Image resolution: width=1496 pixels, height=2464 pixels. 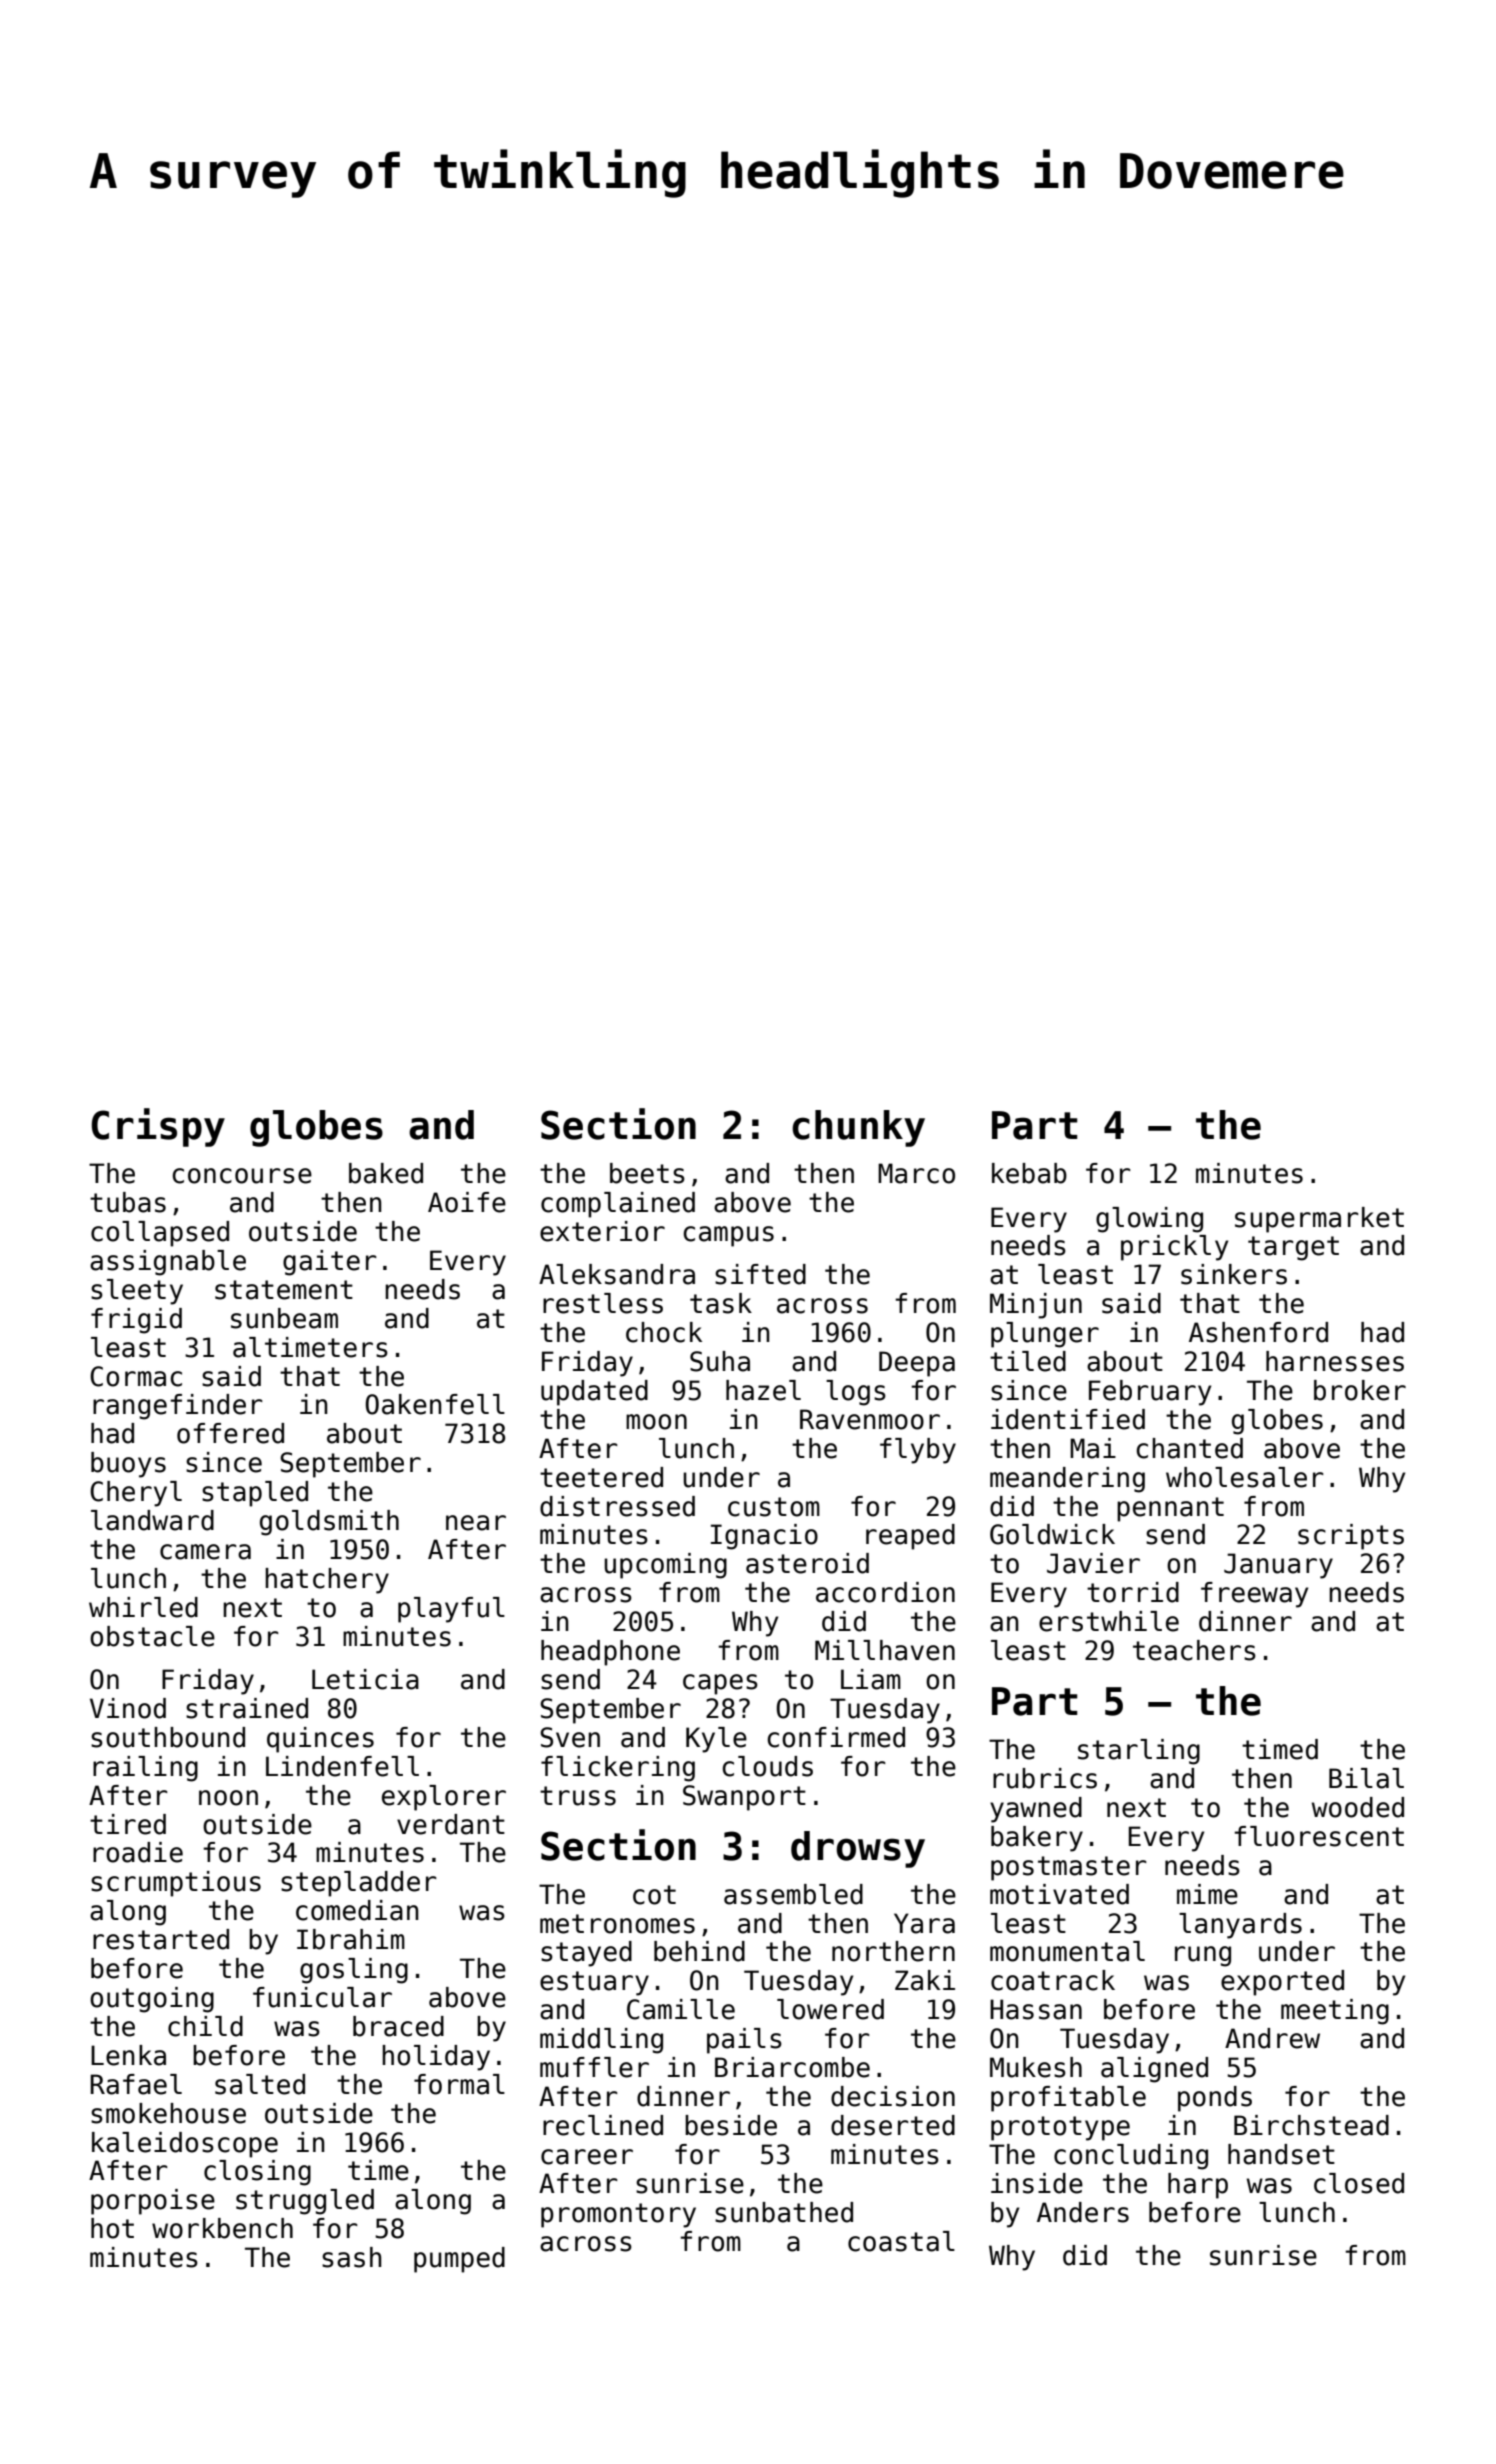 I want to click on lanyards, so click(x=1240, y=1926).
